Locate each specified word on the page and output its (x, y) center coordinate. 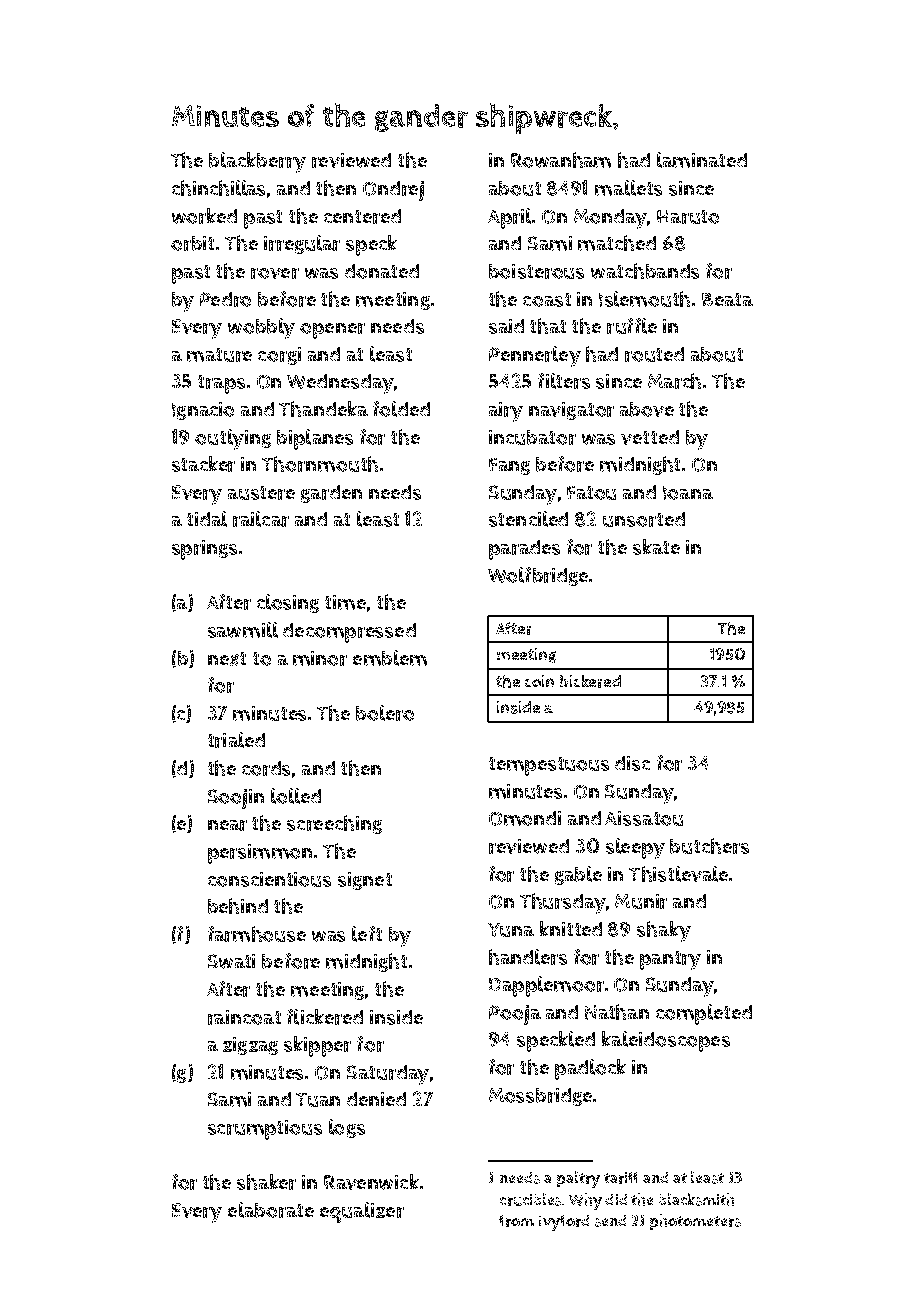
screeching (334, 824)
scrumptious (265, 1130)
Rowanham (561, 160)
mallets (628, 188)
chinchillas (218, 188)
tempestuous (549, 766)
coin (539, 681)
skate (656, 547)
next (227, 659)
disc (632, 763)
